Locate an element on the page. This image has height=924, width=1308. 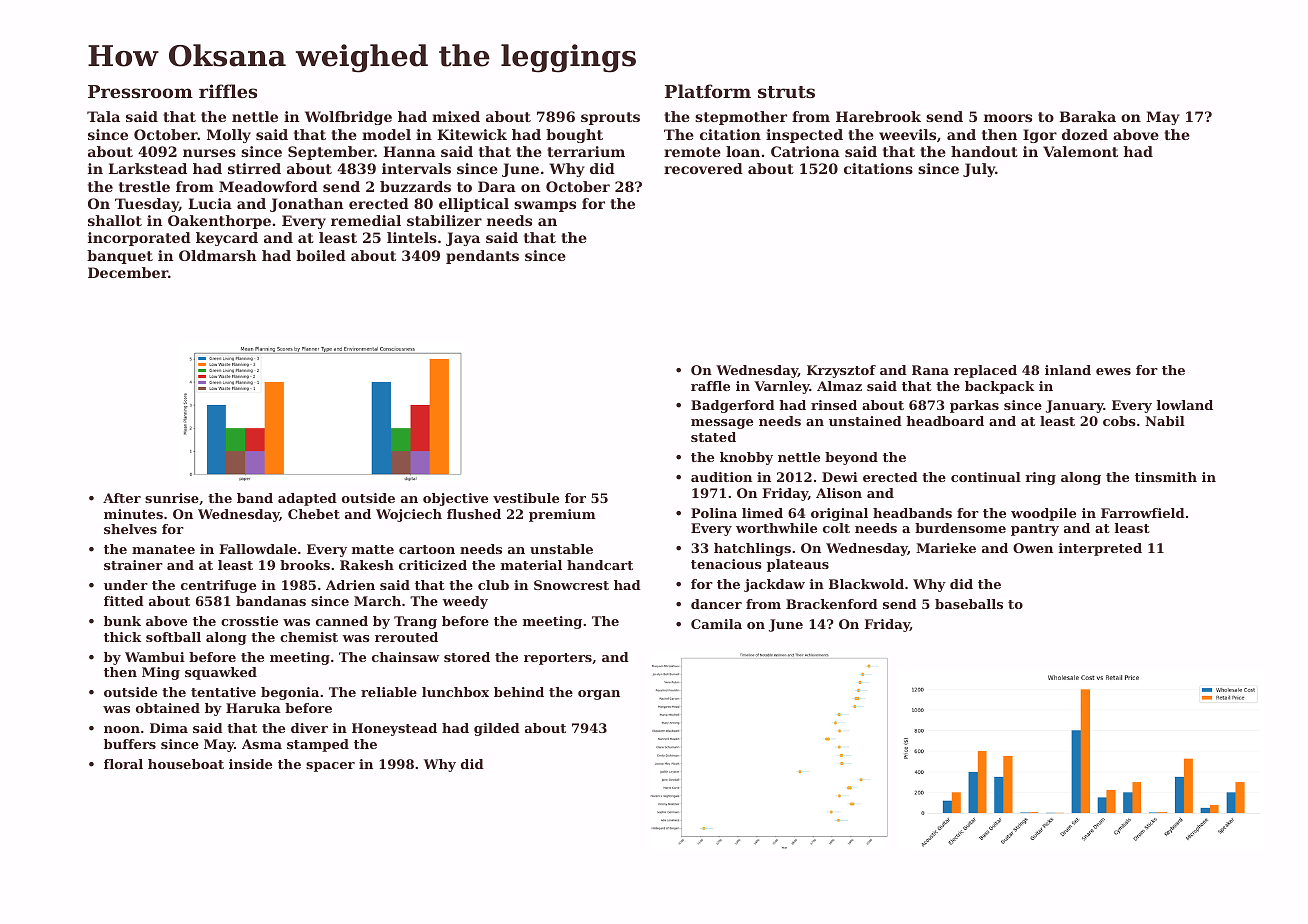
After is located at coordinates (122, 498).
